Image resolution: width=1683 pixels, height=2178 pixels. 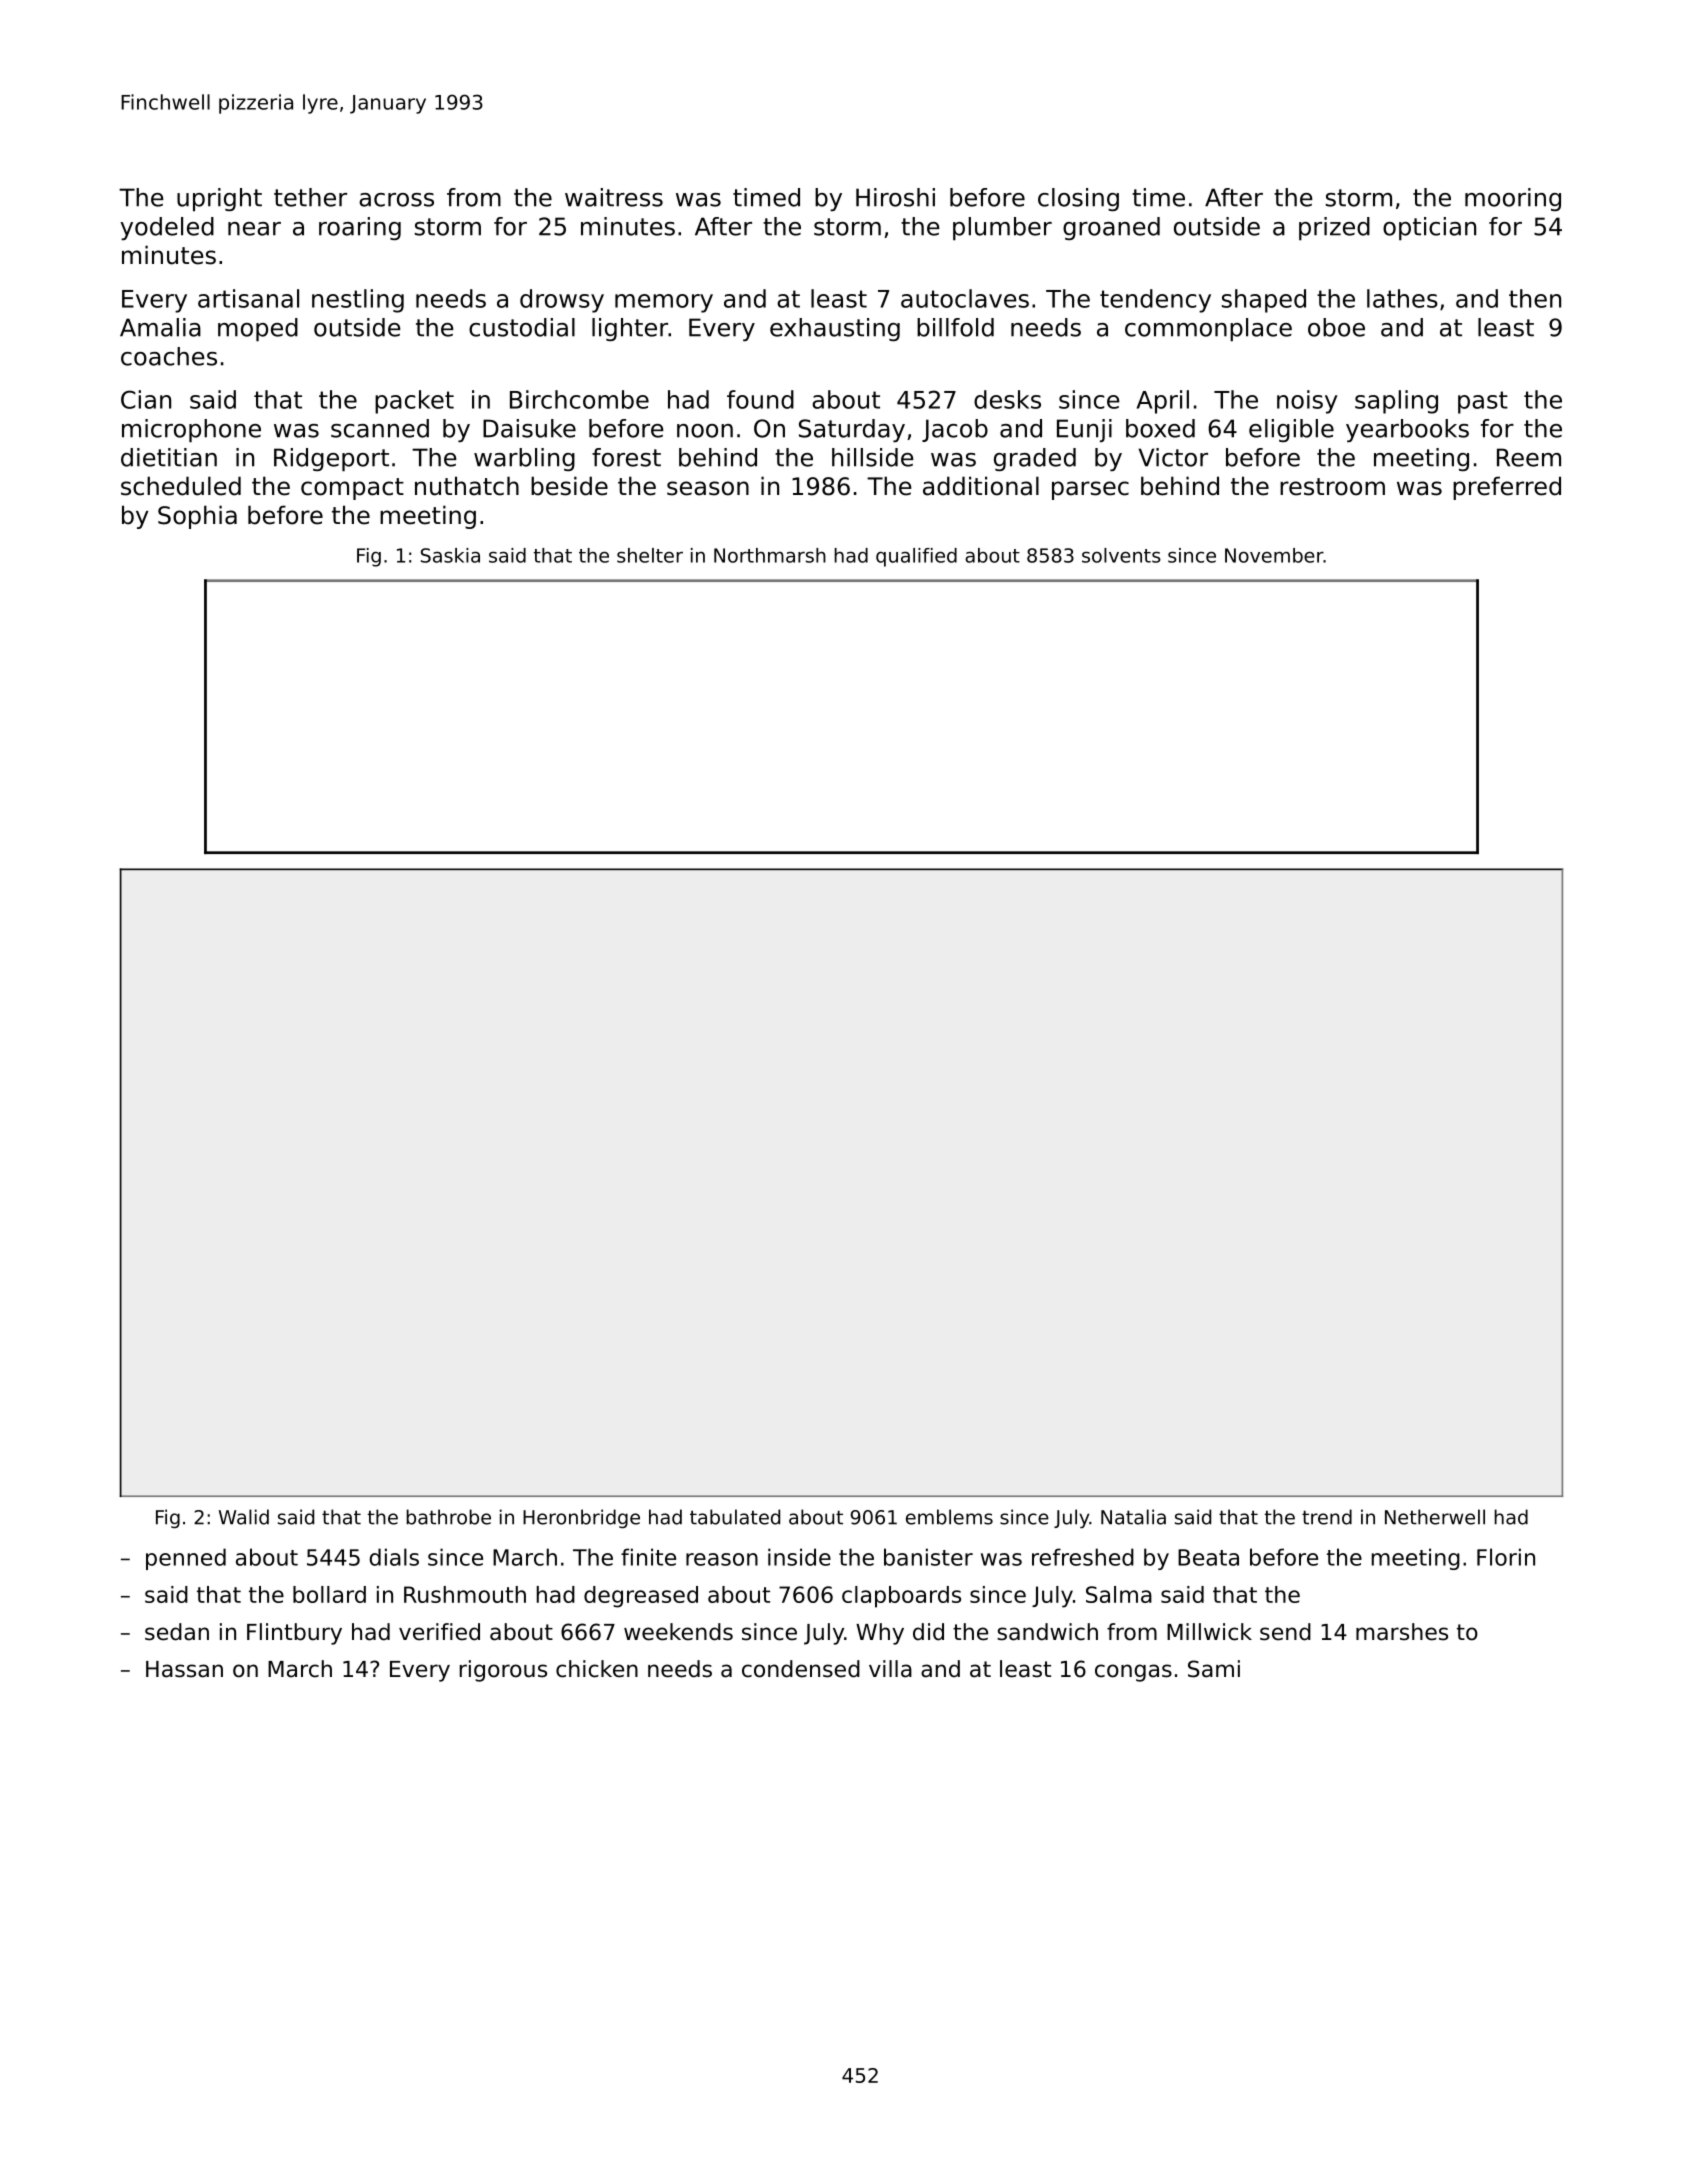 I want to click on Northmarsh, so click(x=770, y=555).
